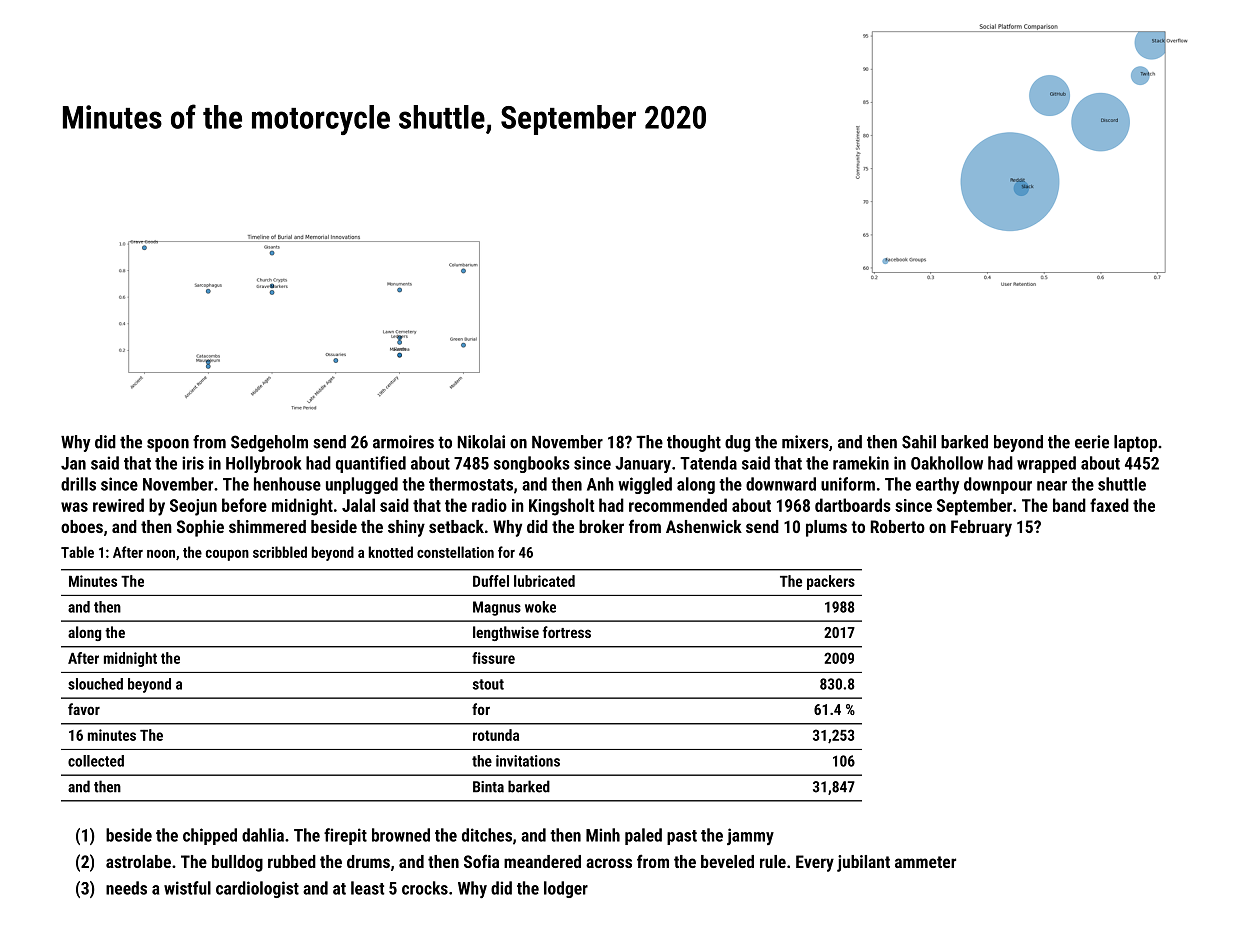  What do you see at coordinates (831, 582) in the document?
I see `packers` at bounding box center [831, 582].
